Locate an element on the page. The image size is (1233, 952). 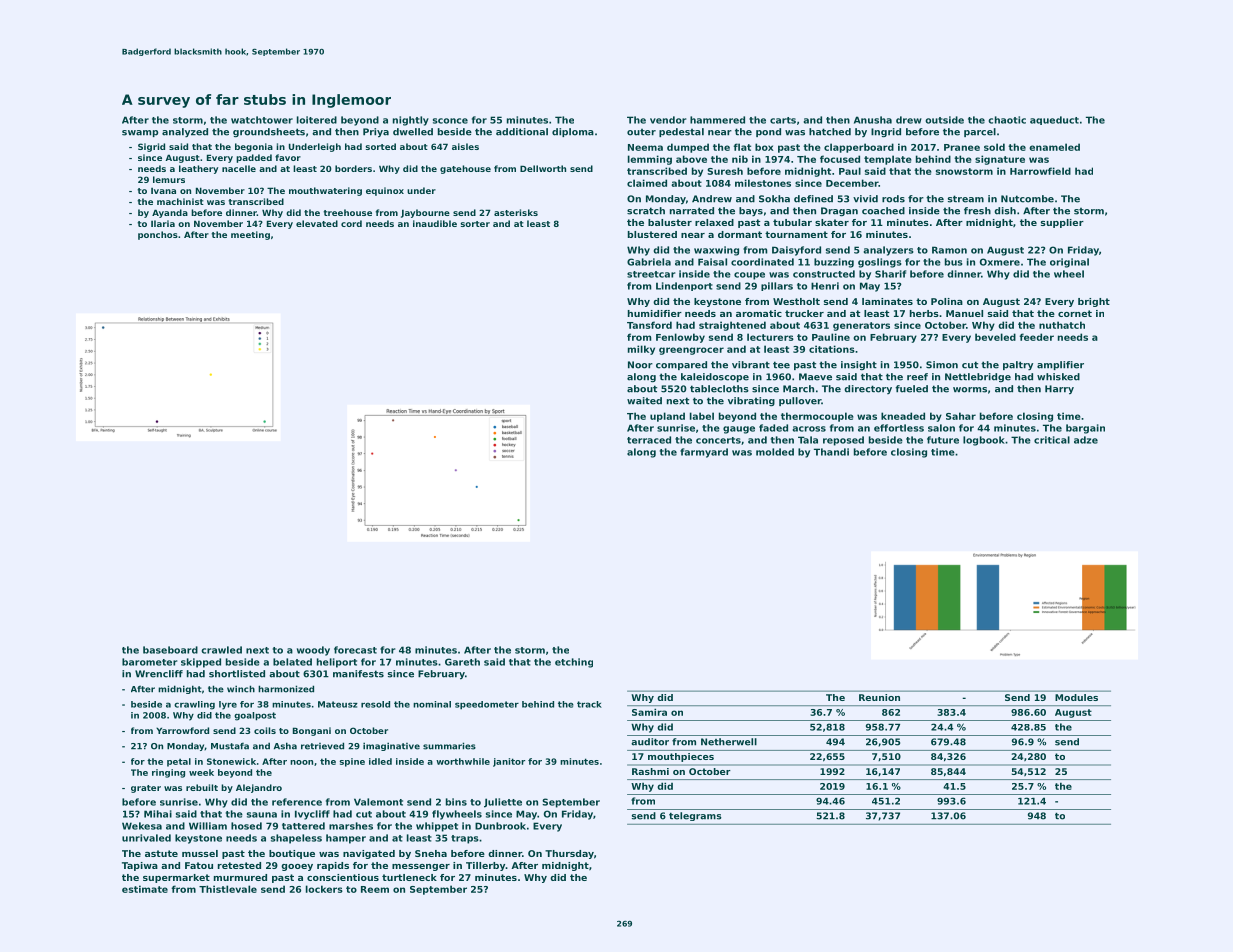
meeting is located at coordinates (250, 235).
